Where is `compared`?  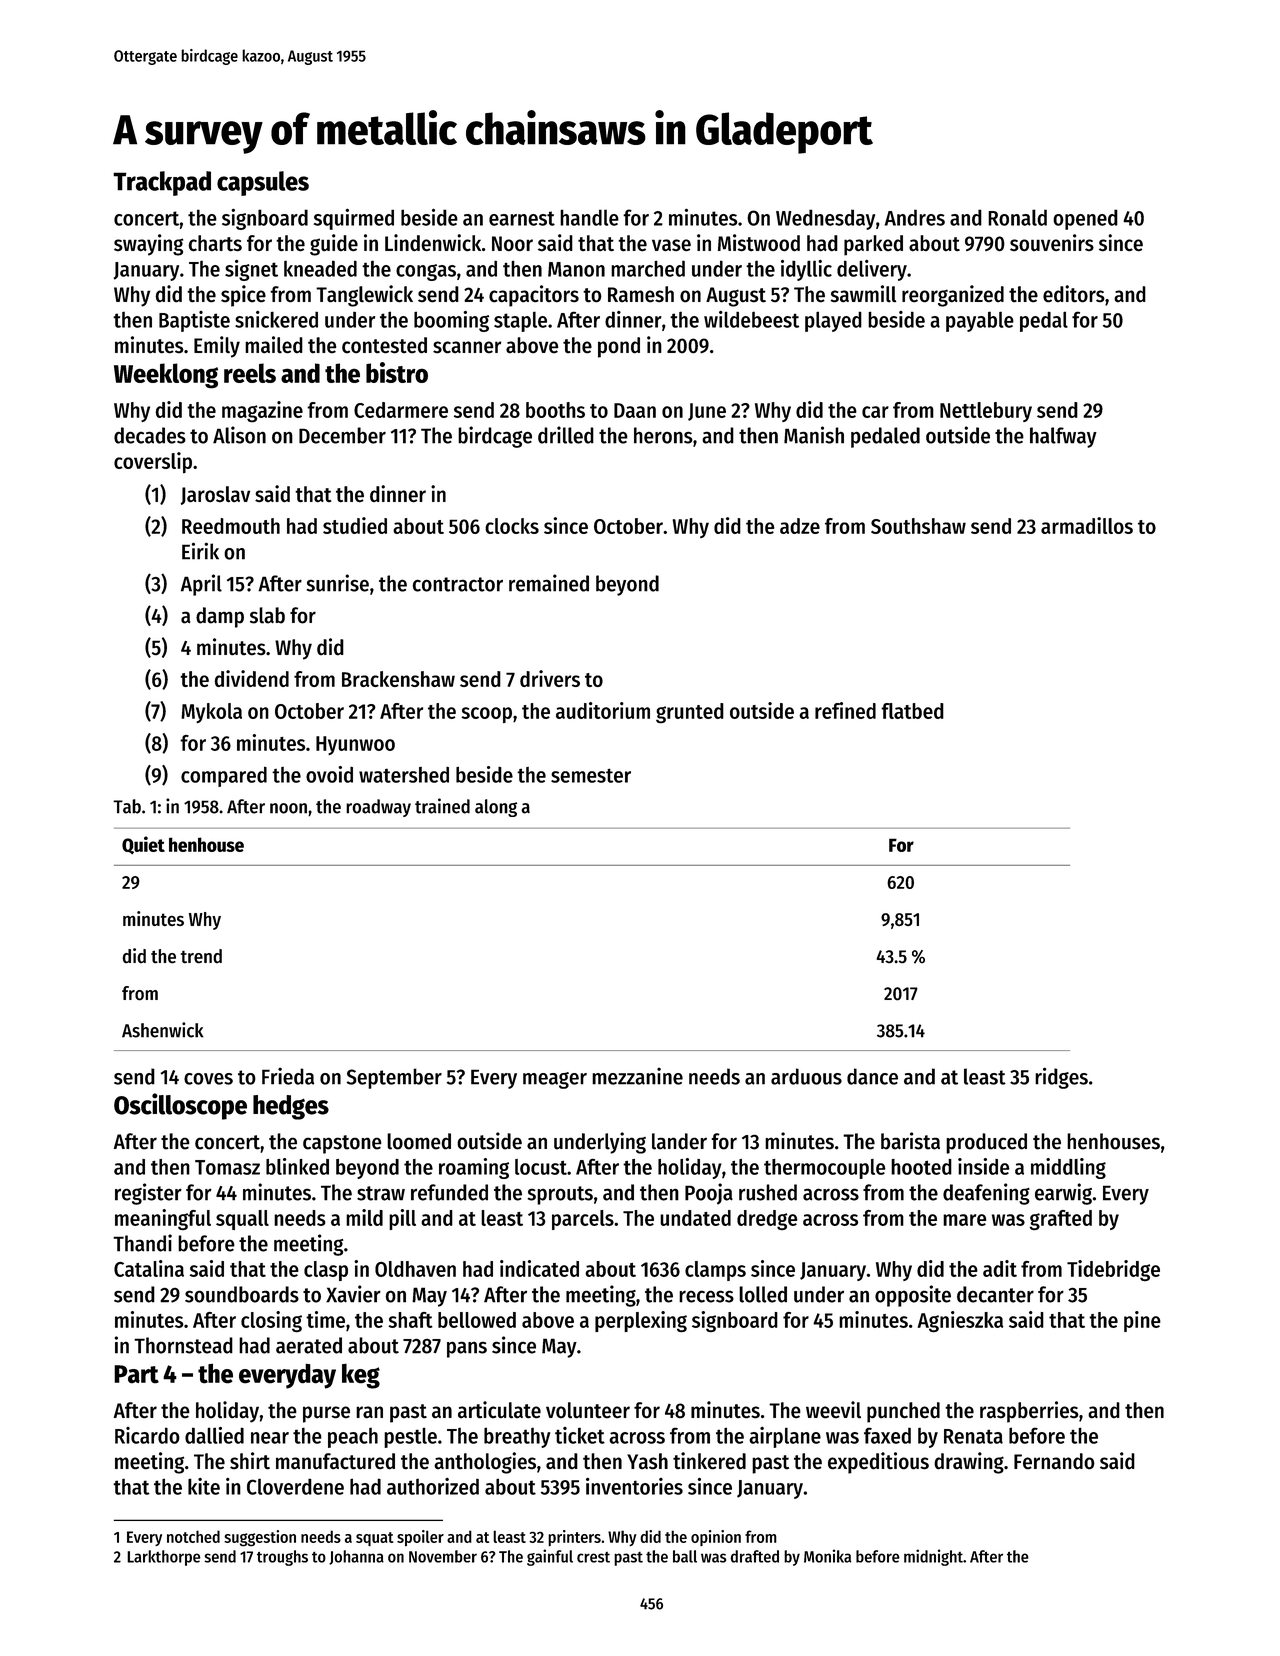 compared is located at coordinates (224, 777).
